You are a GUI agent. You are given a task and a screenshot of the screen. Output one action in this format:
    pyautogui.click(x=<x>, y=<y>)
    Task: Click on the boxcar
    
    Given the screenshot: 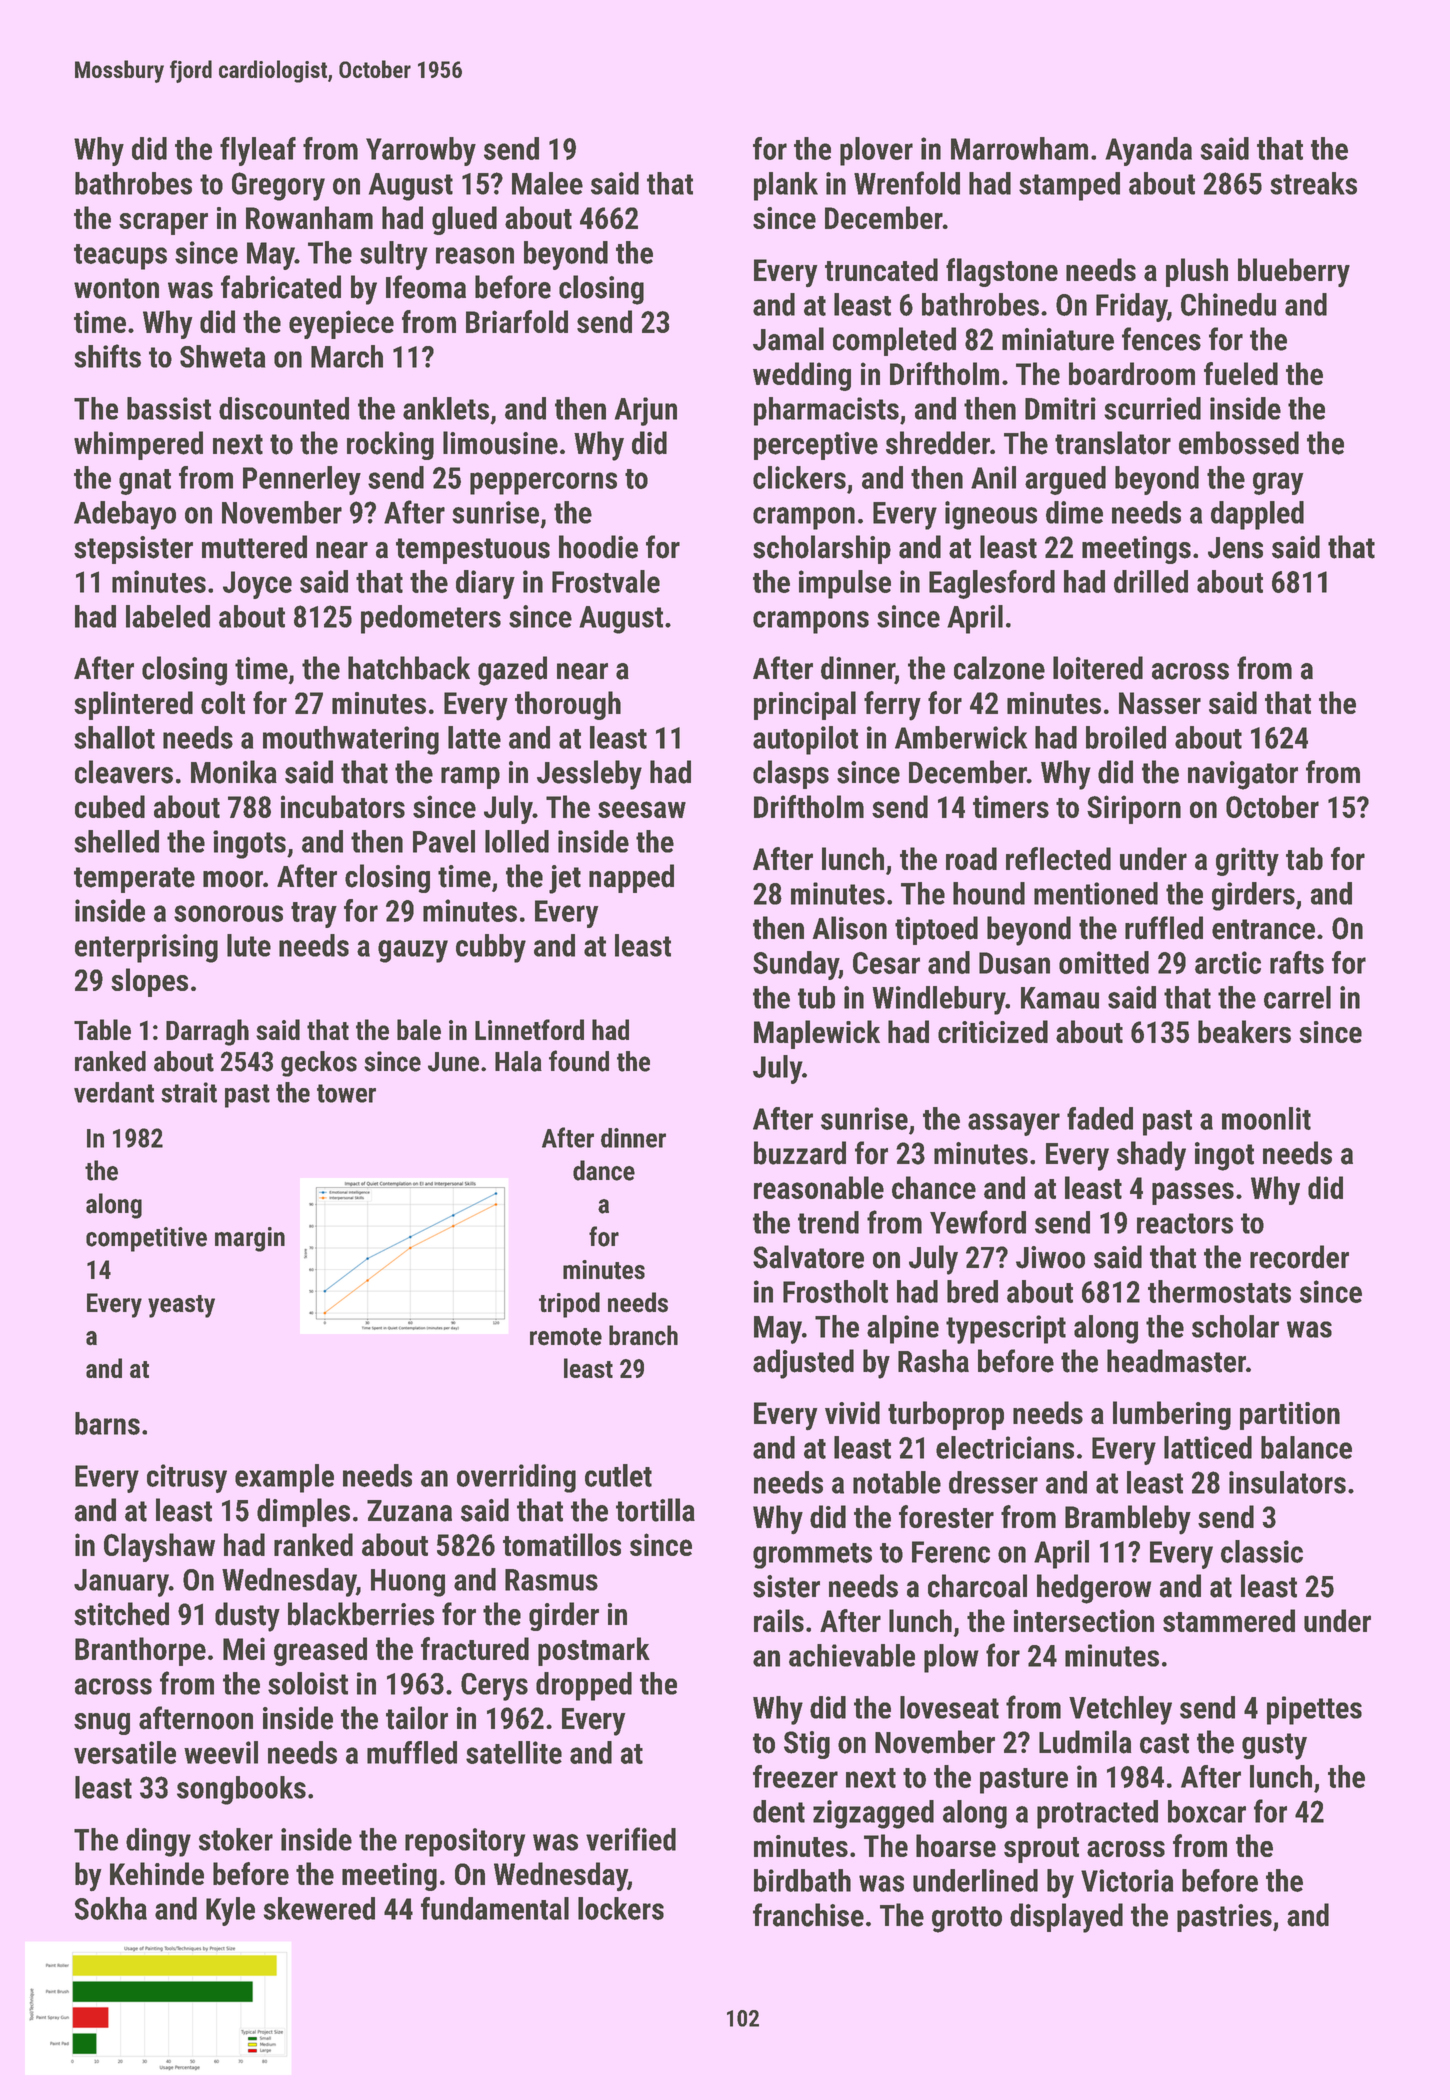 What is the action you would take?
    pyautogui.click(x=1207, y=1811)
